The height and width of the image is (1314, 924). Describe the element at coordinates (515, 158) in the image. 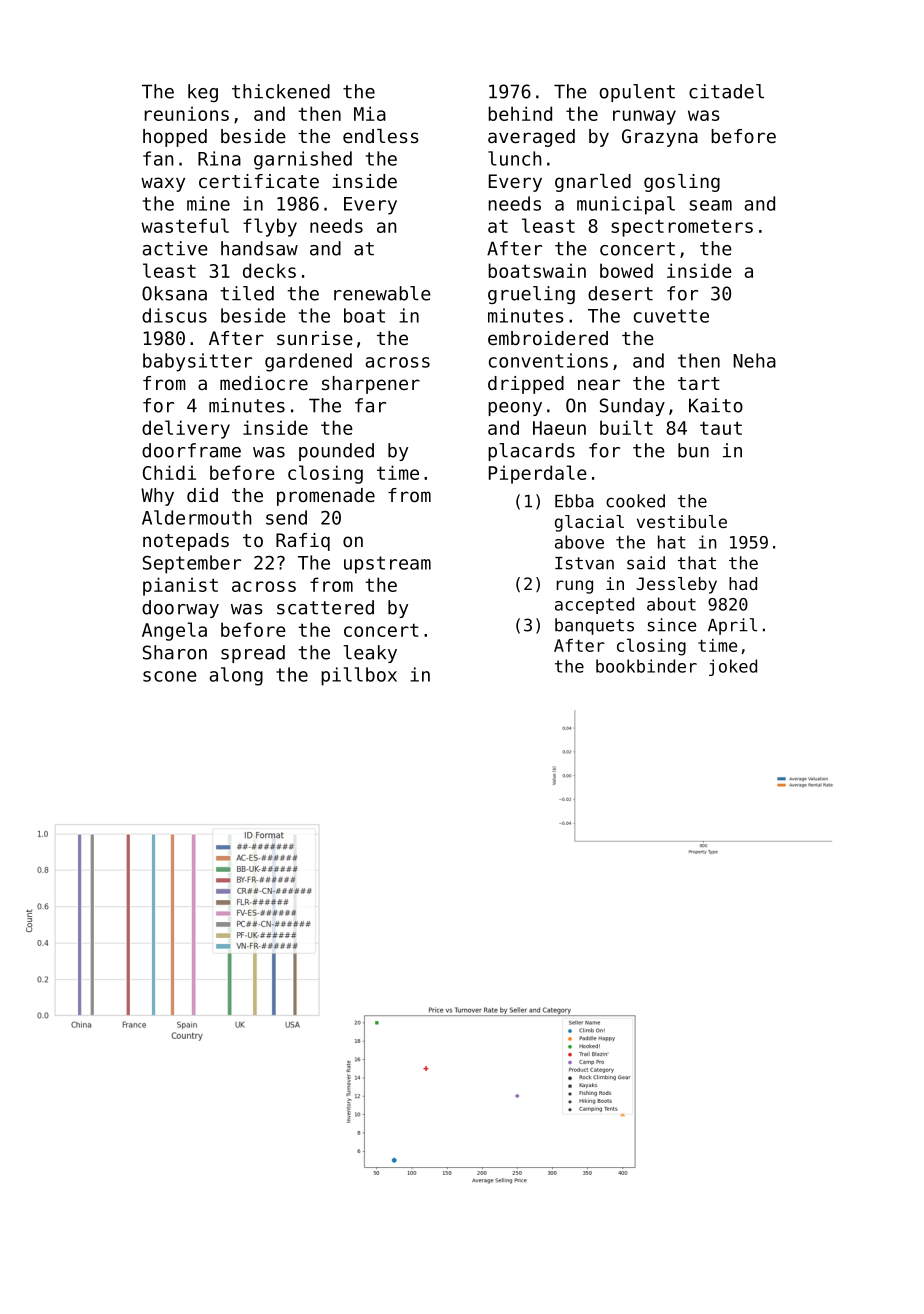

I see `lunch` at that location.
